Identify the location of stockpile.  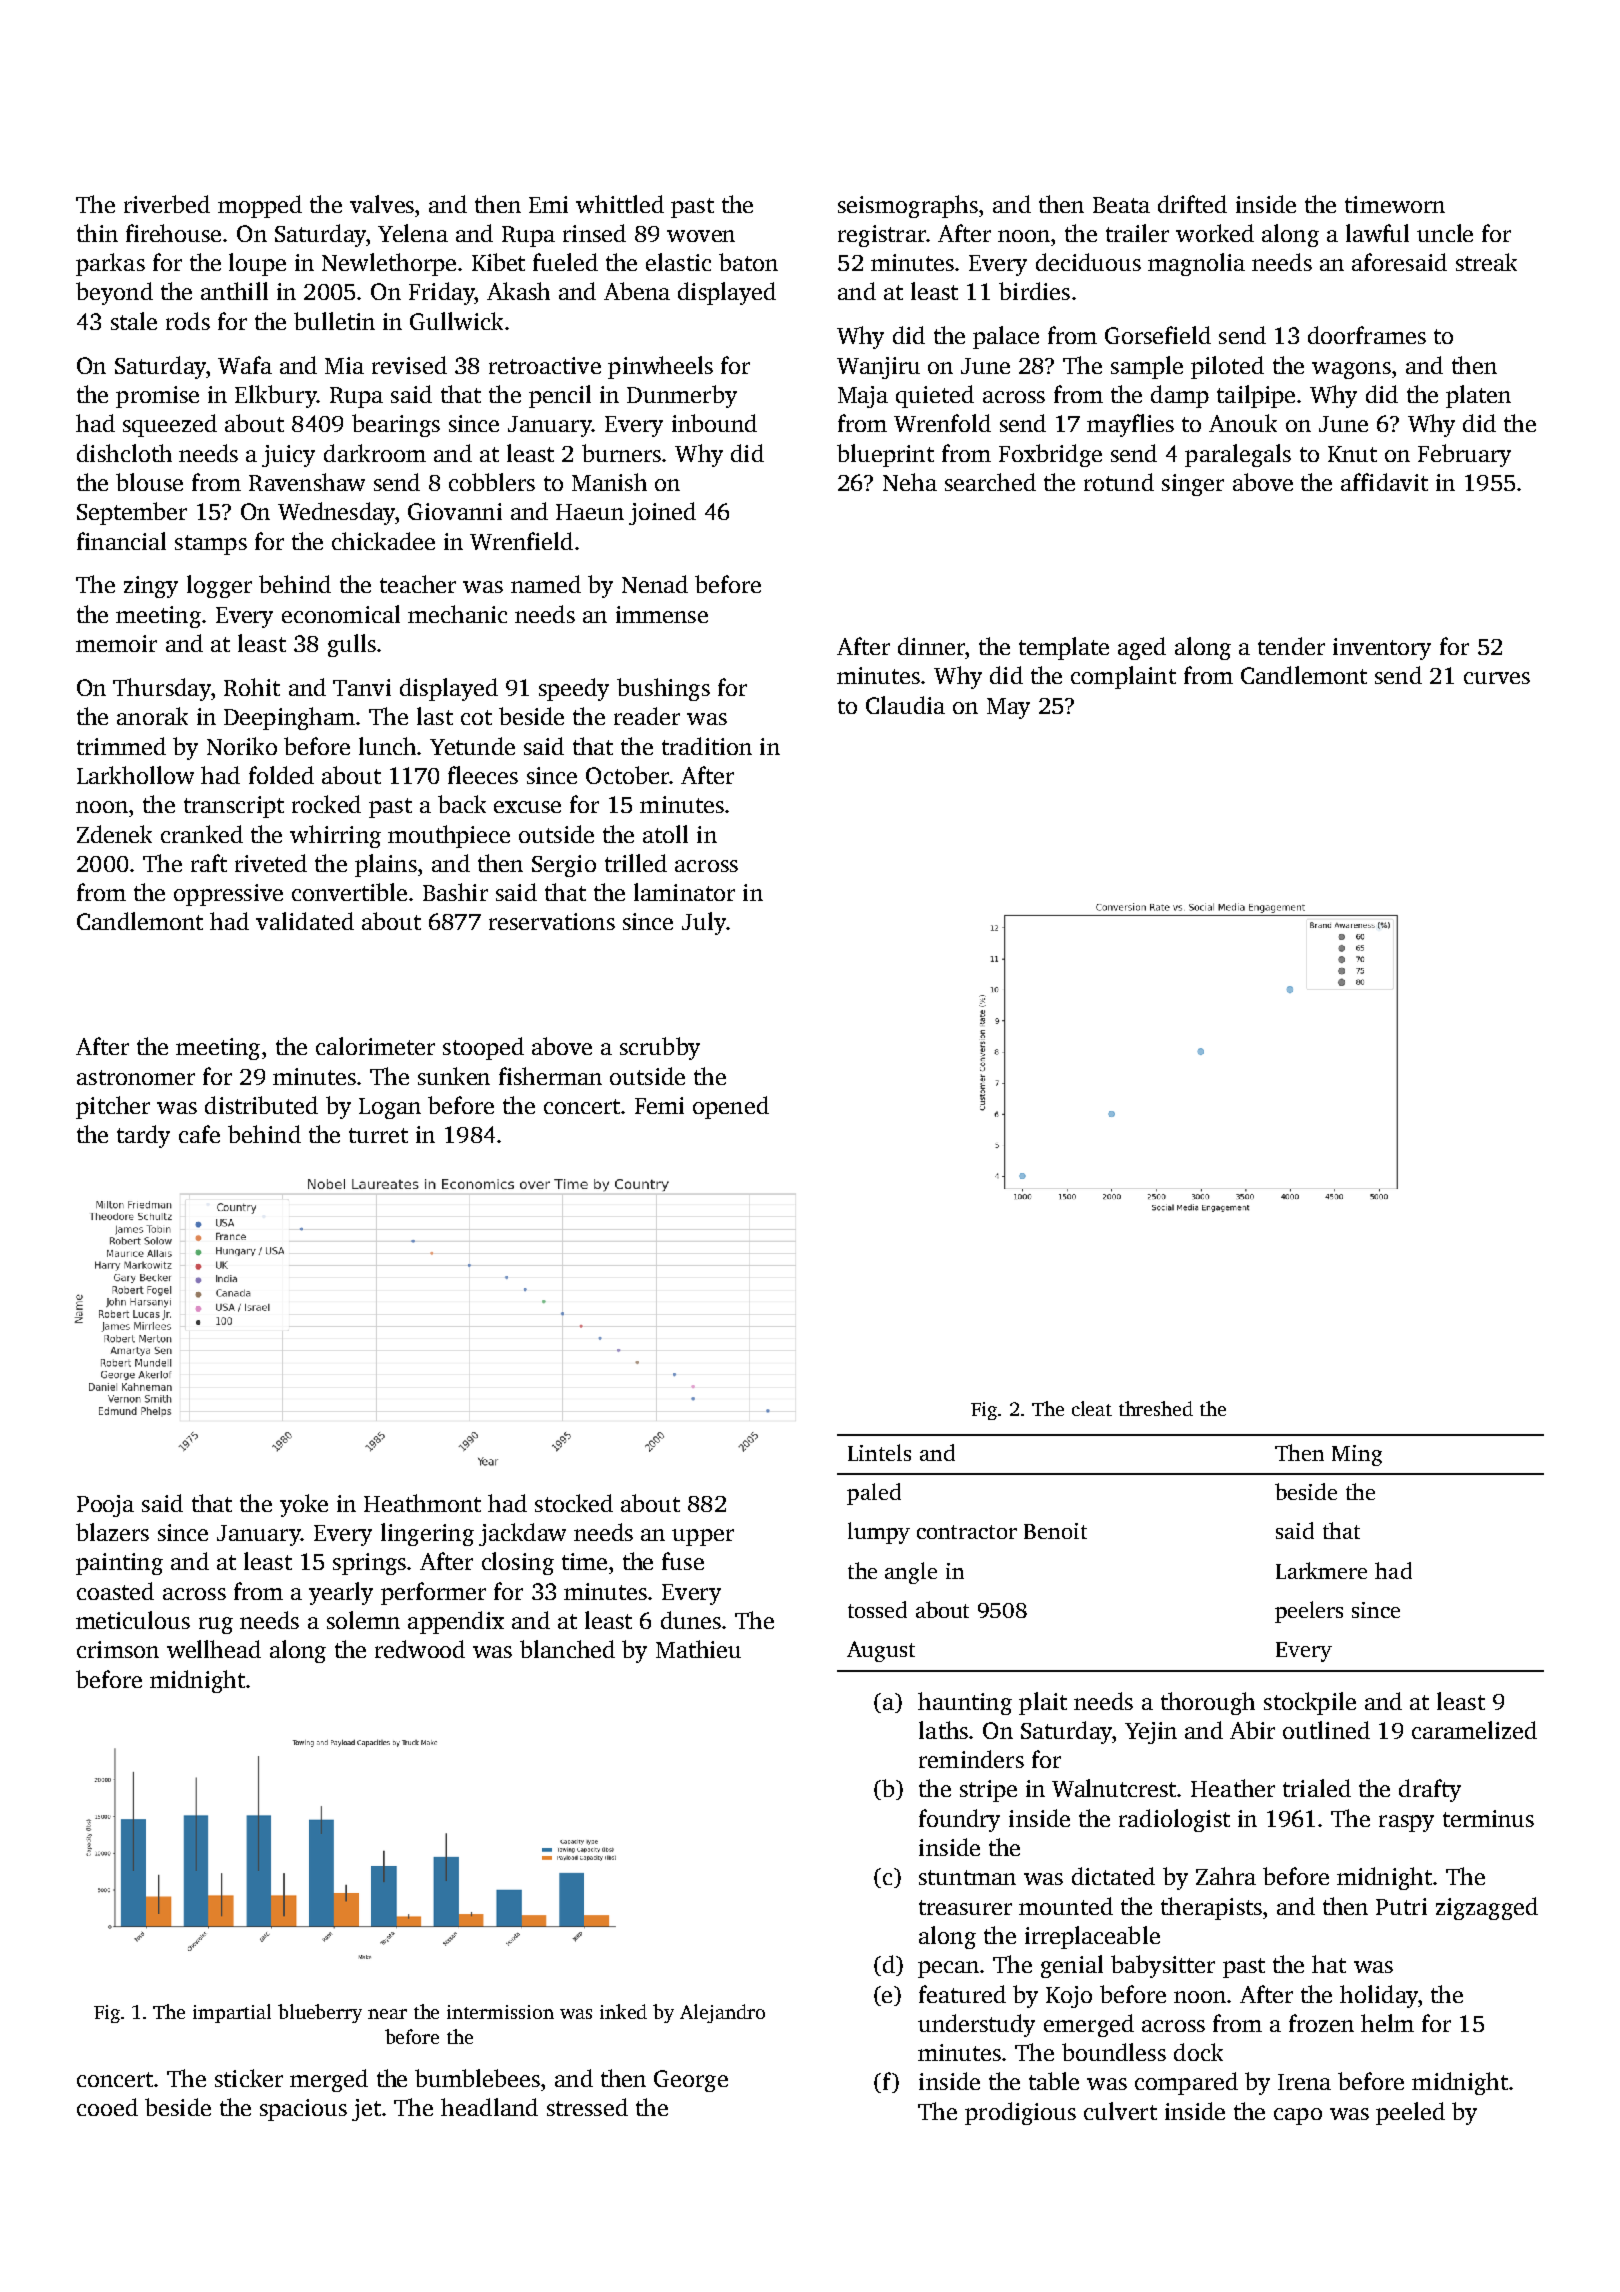
(1310, 1703).
